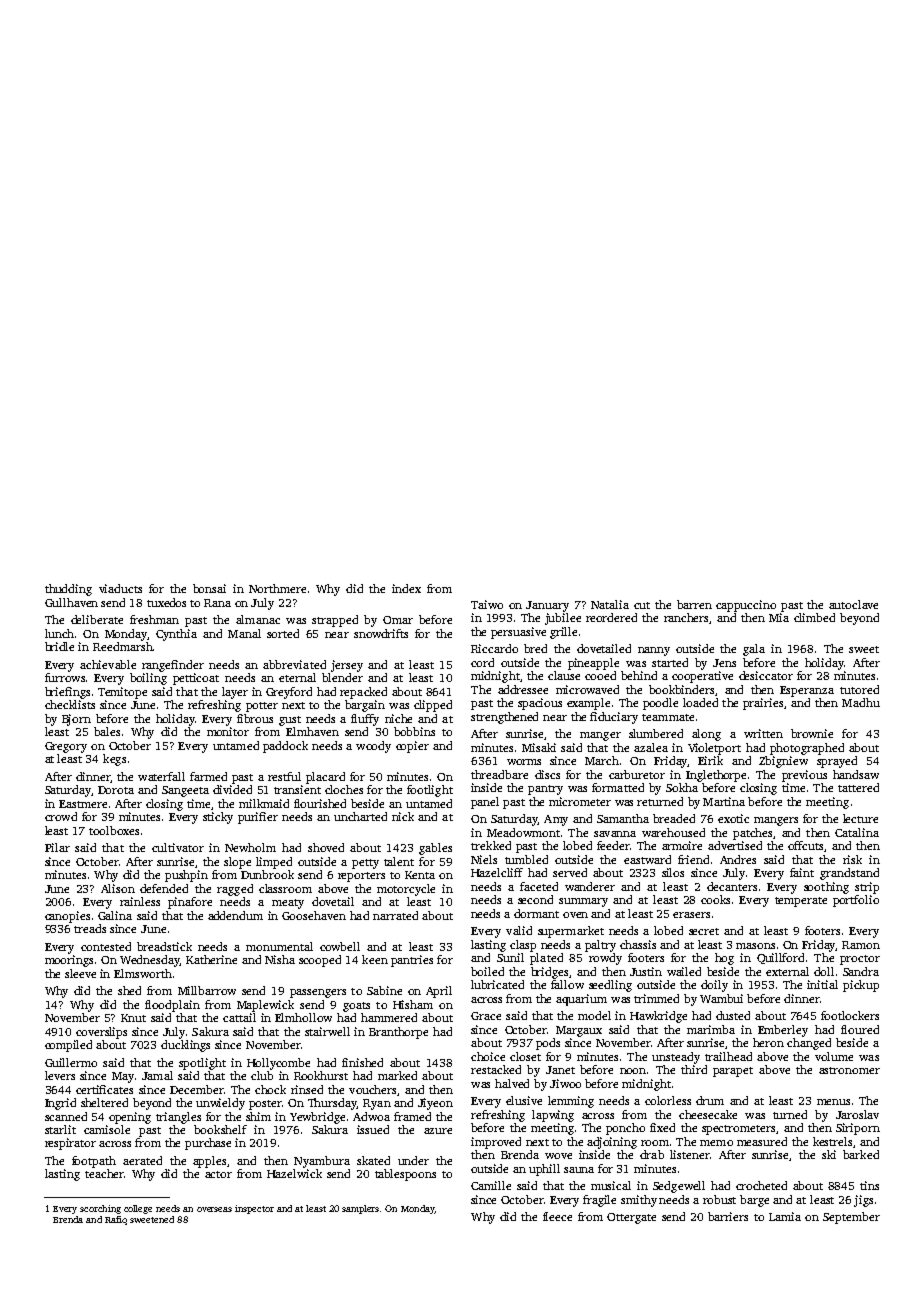  What do you see at coordinates (714, 749) in the screenshot?
I see `Violetport` at bounding box center [714, 749].
